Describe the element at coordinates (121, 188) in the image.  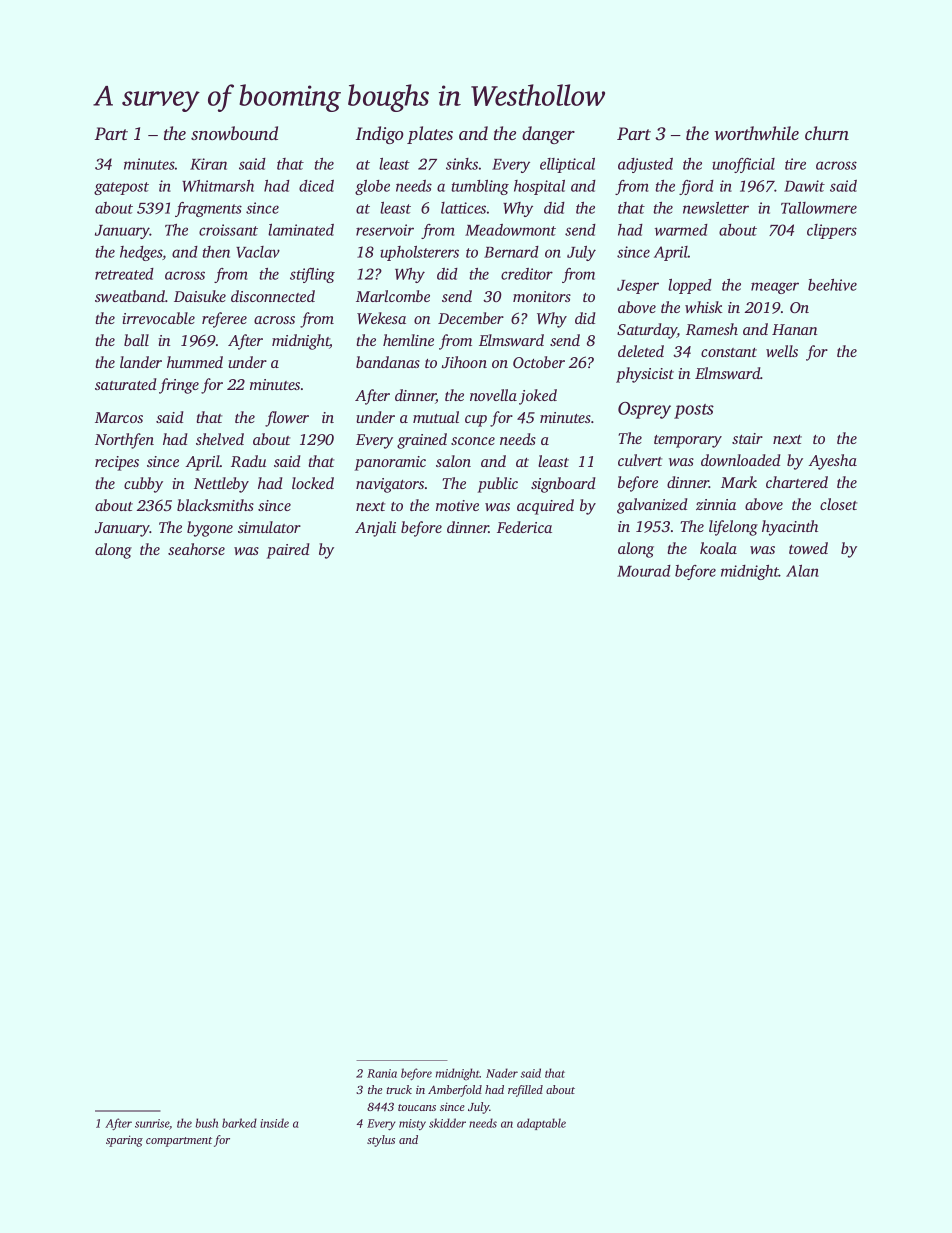
I see `gatepost` at that location.
